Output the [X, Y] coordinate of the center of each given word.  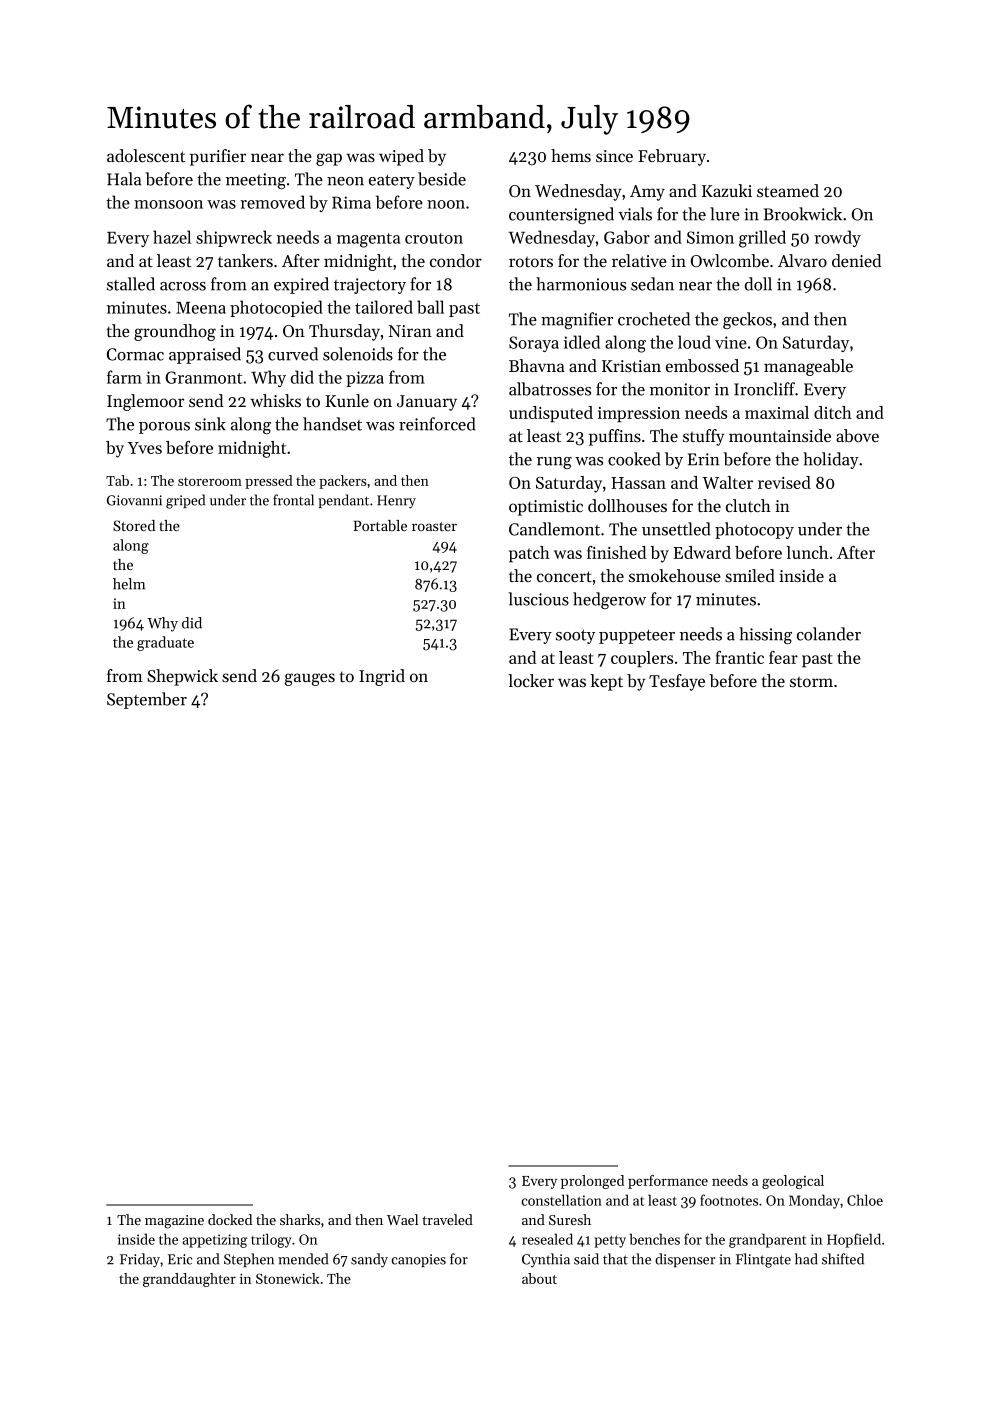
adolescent [146, 155]
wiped [401, 157]
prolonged [592, 1182]
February [672, 157]
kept [606, 682]
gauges [309, 679]
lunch [807, 552]
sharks [300, 1219]
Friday [140, 1260]
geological [793, 1182]
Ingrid [382, 677]
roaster [434, 526]
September [147, 700]
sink [210, 424]
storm [811, 681]
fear [783, 657]
